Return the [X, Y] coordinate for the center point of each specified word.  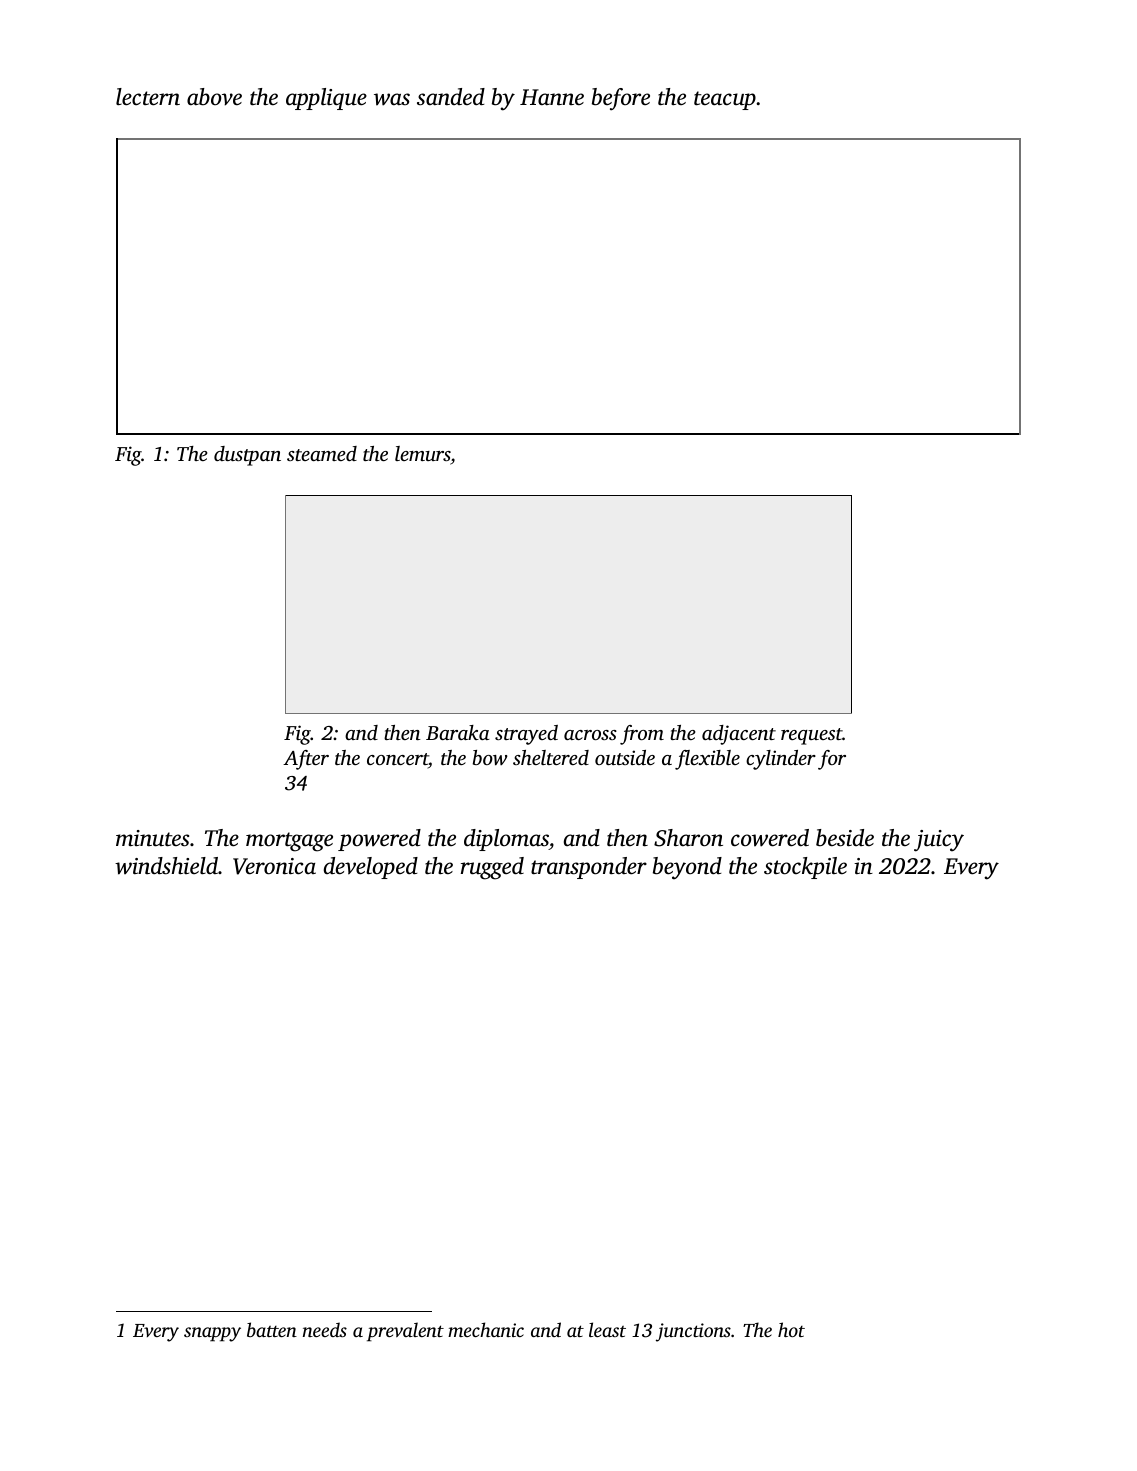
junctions [693, 1332]
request [812, 736]
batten [272, 1329]
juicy [939, 841]
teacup [725, 100]
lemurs [423, 455]
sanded [451, 97]
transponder [589, 868]
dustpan [247, 456]
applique [326, 99]
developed [371, 868]
